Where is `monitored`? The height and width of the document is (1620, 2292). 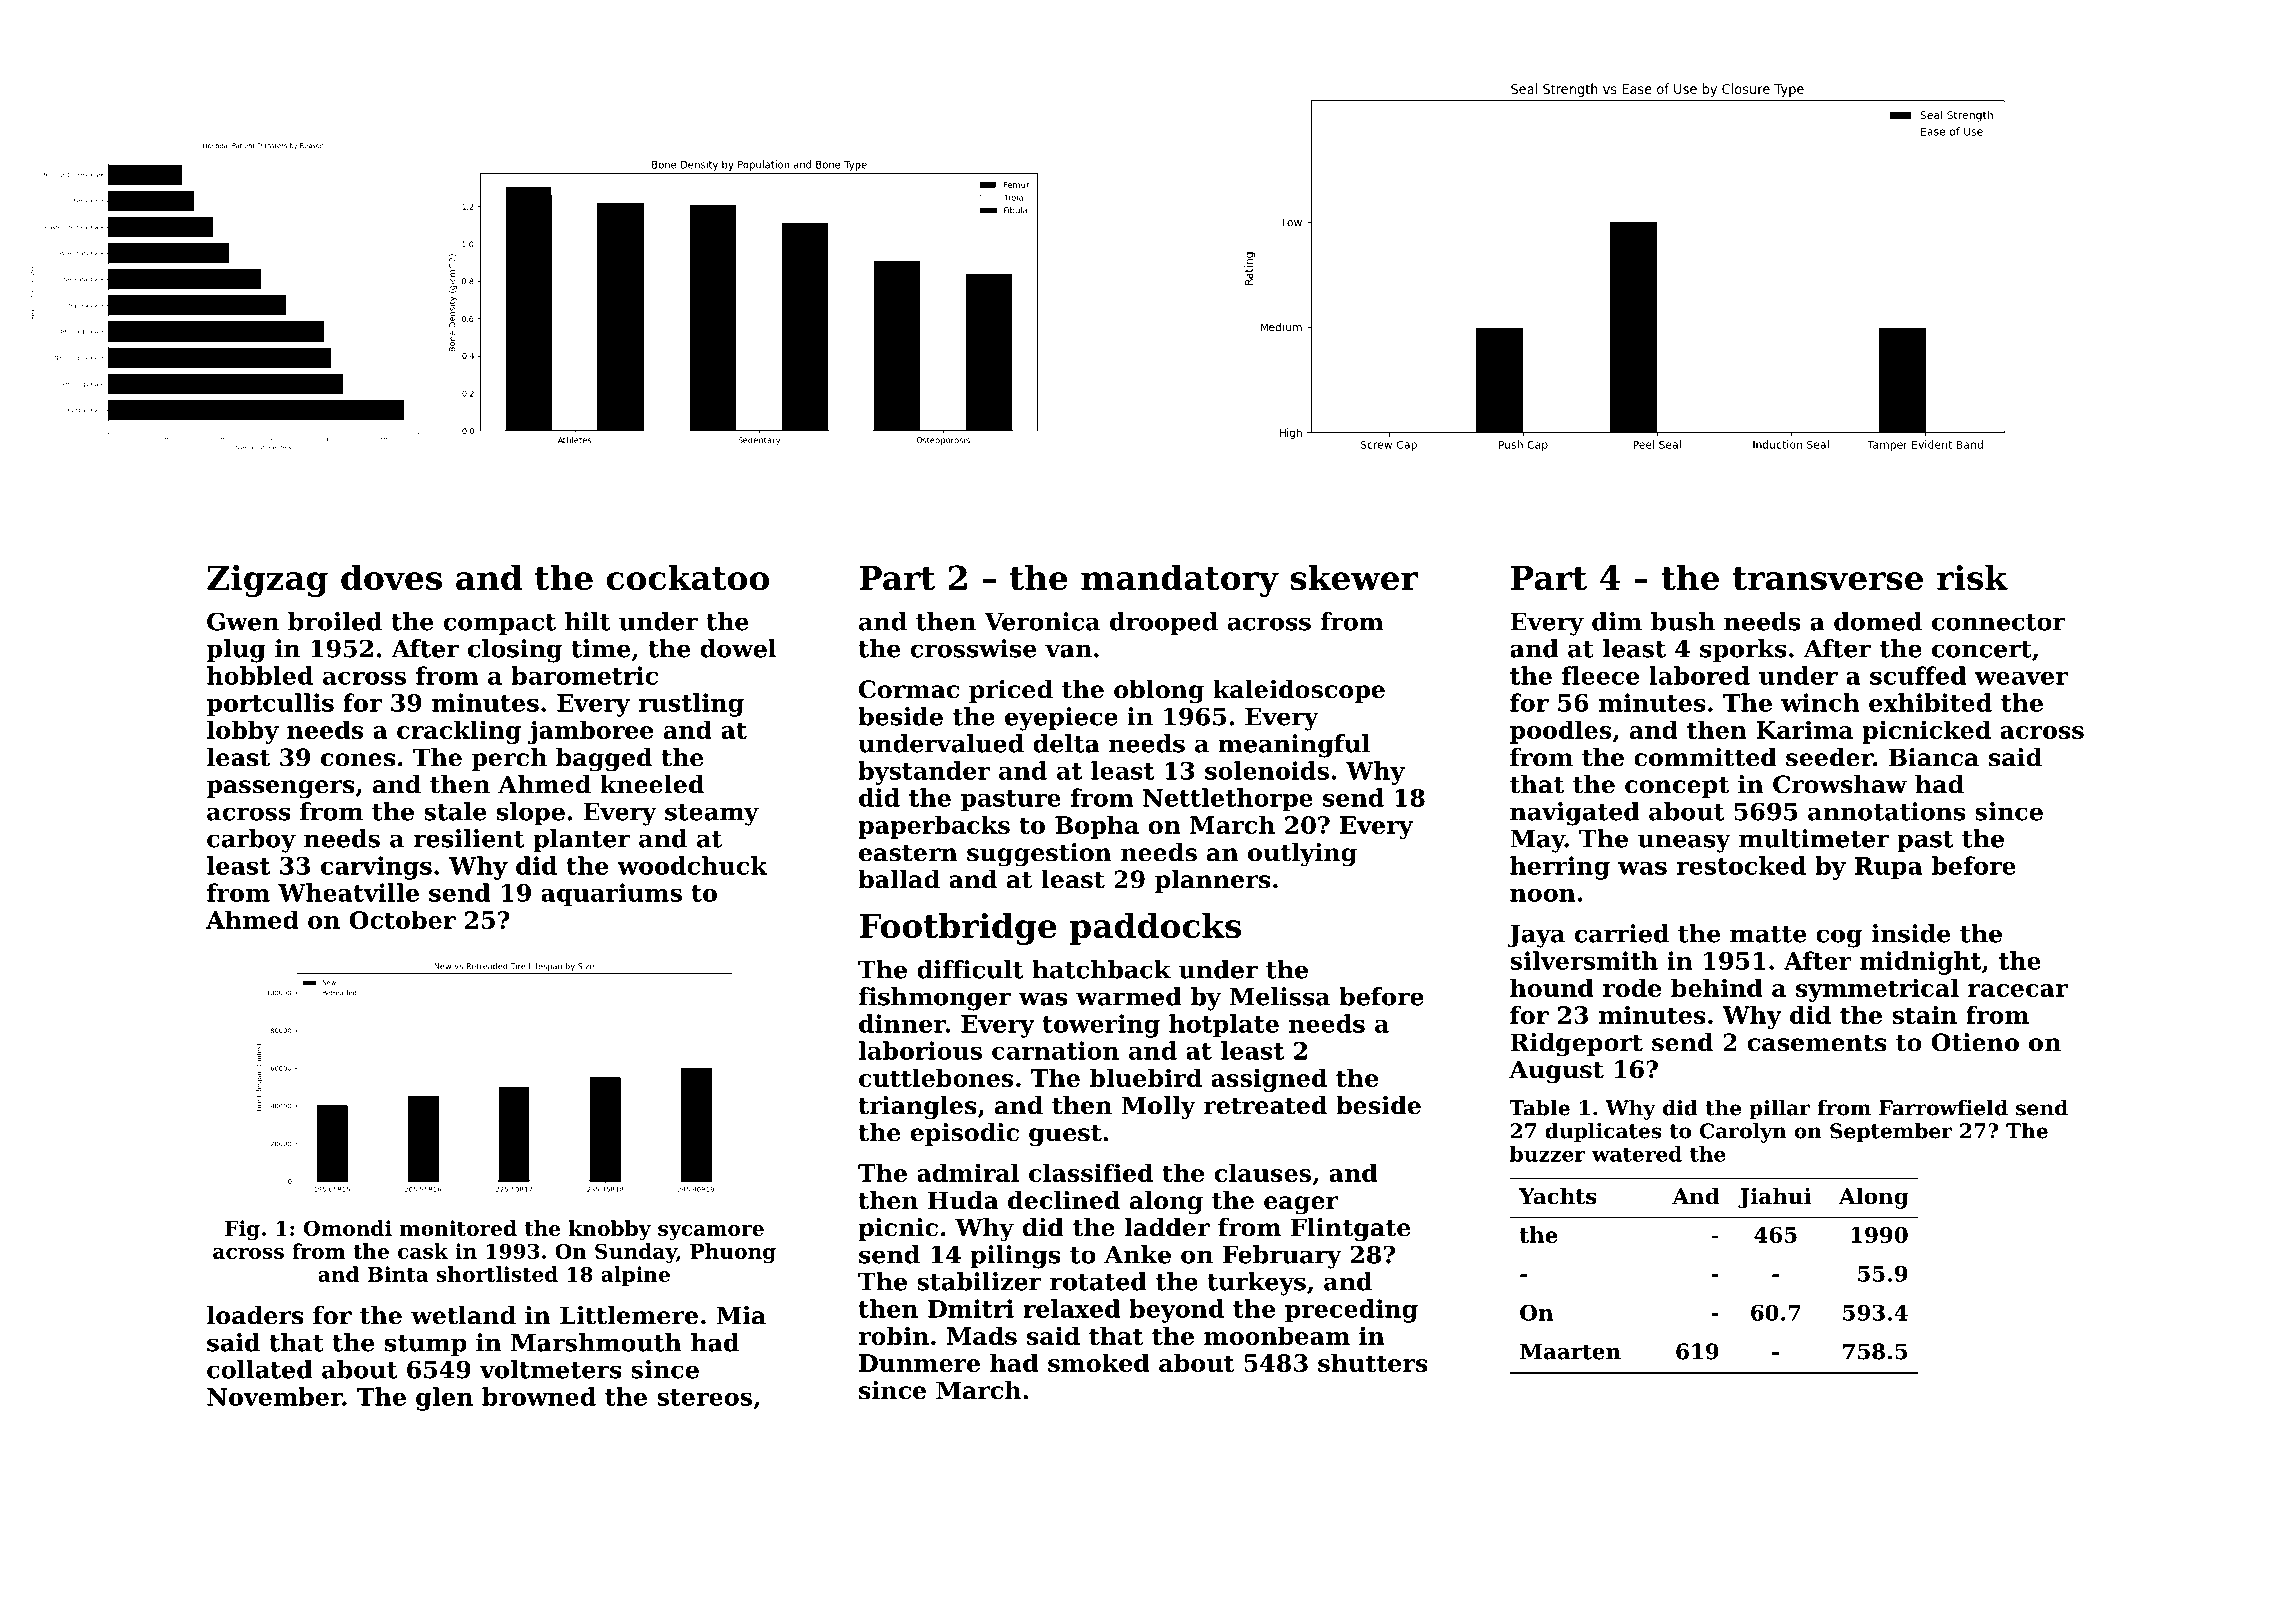
monitored is located at coordinates (458, 1228).
